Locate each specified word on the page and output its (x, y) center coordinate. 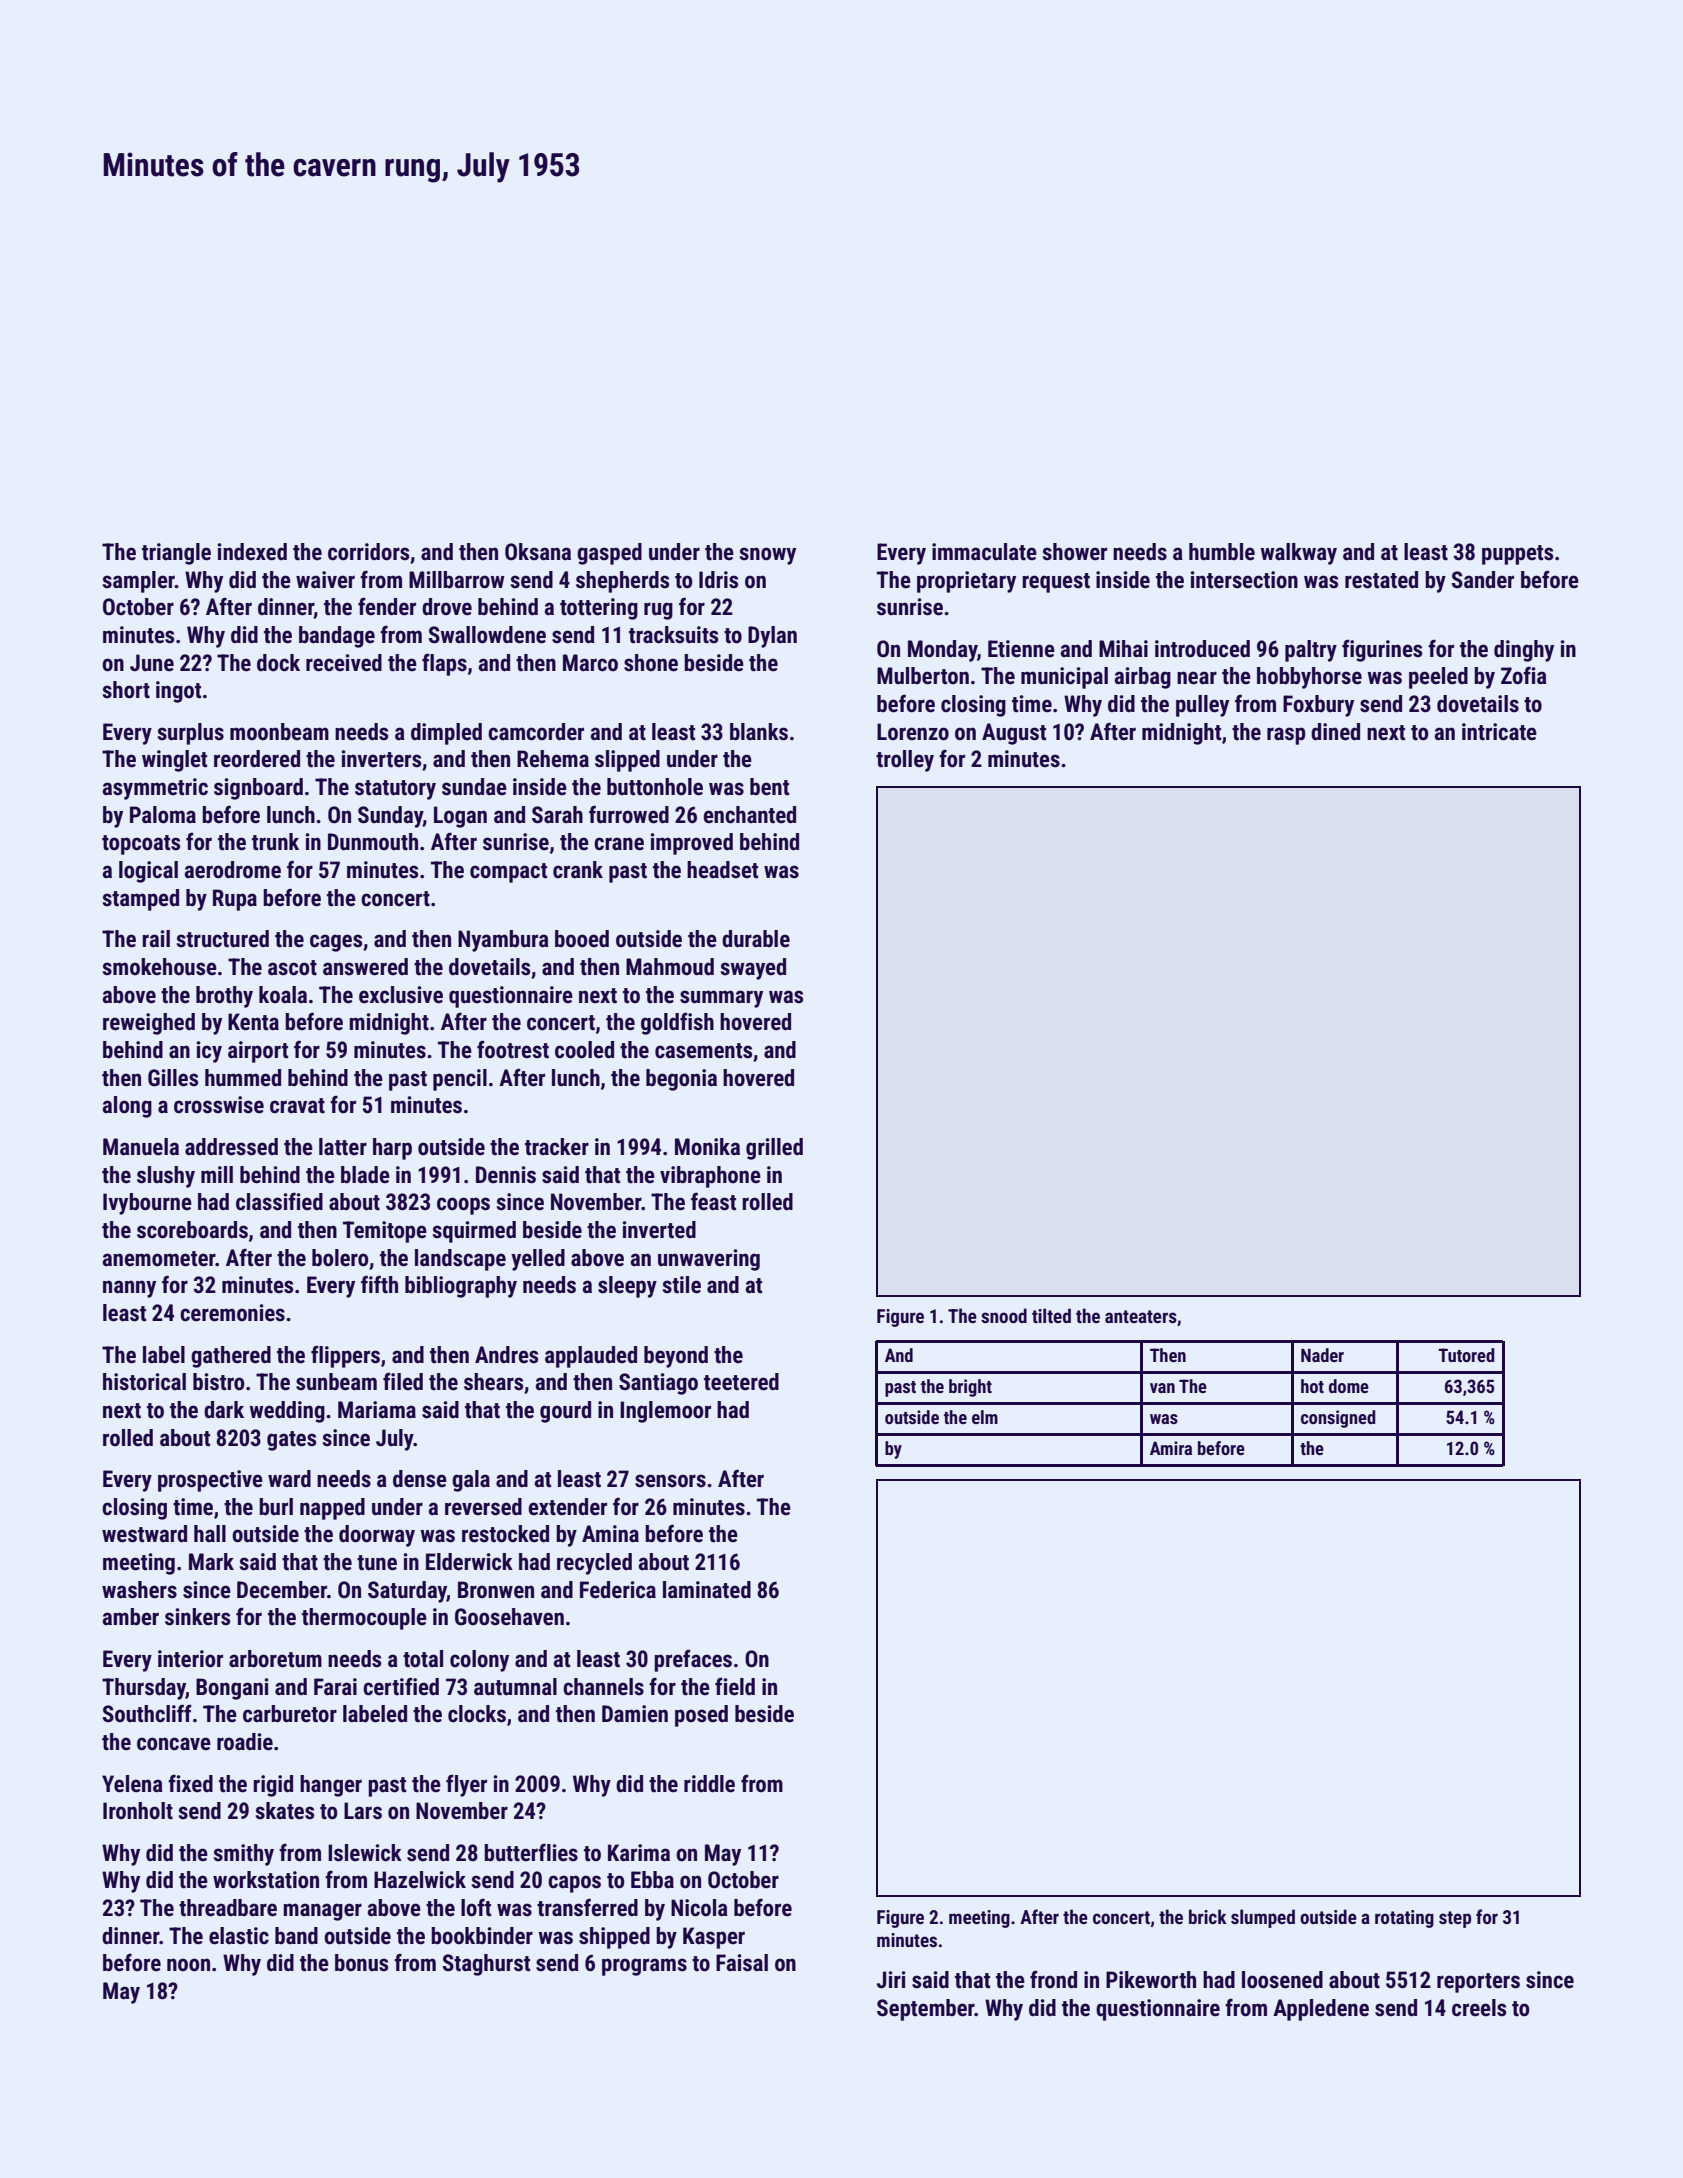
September (926, 2010)
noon (188, 1965)
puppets (1517, 555)
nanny (129, 1289)
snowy (767, 556)
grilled (774, 1149)
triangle (176, 554)
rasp (1286, 736)
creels (1479, 2008)
